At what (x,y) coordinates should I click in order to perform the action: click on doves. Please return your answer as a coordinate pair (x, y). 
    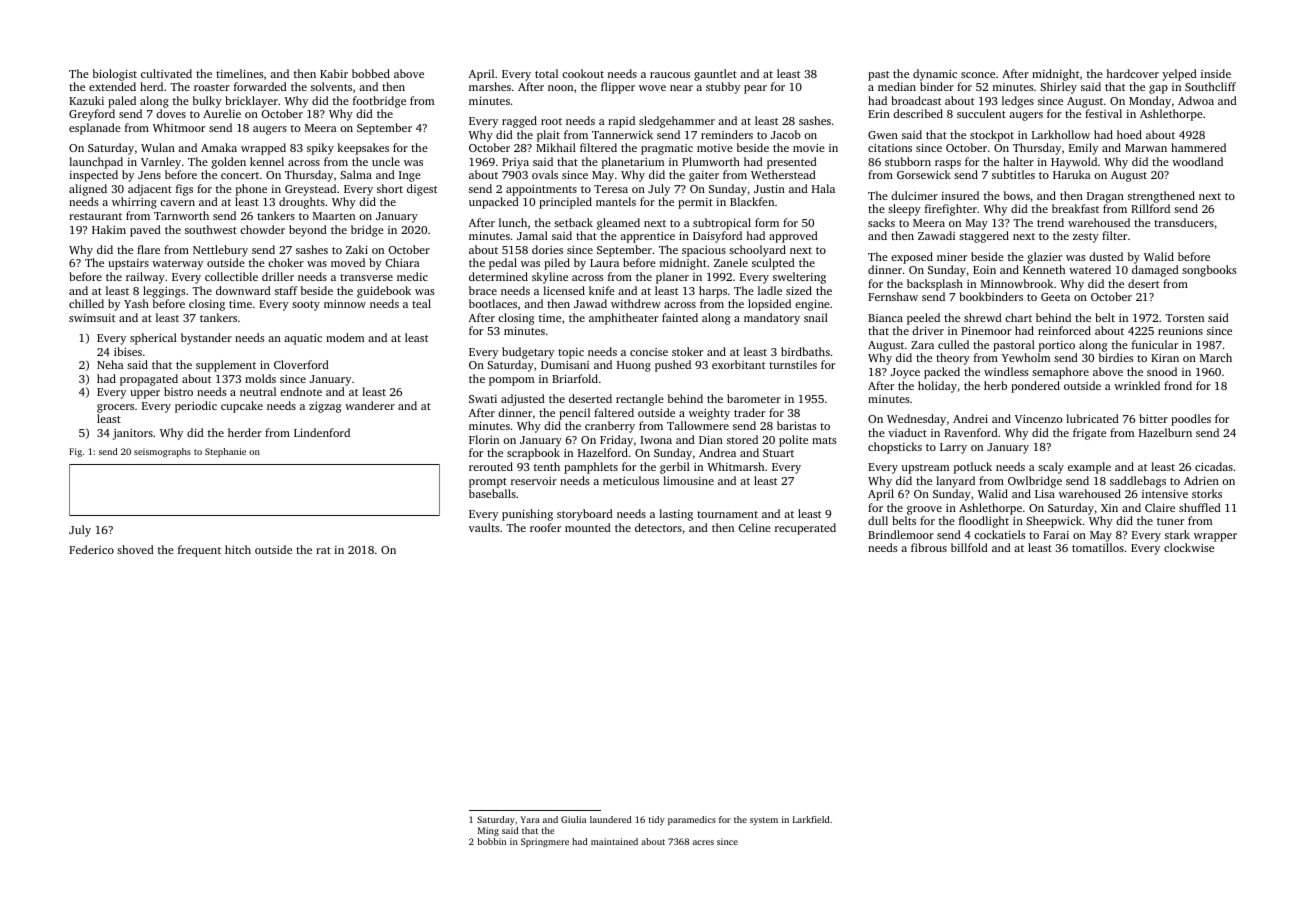
    Looking at the image, I should click on (171, 113).
